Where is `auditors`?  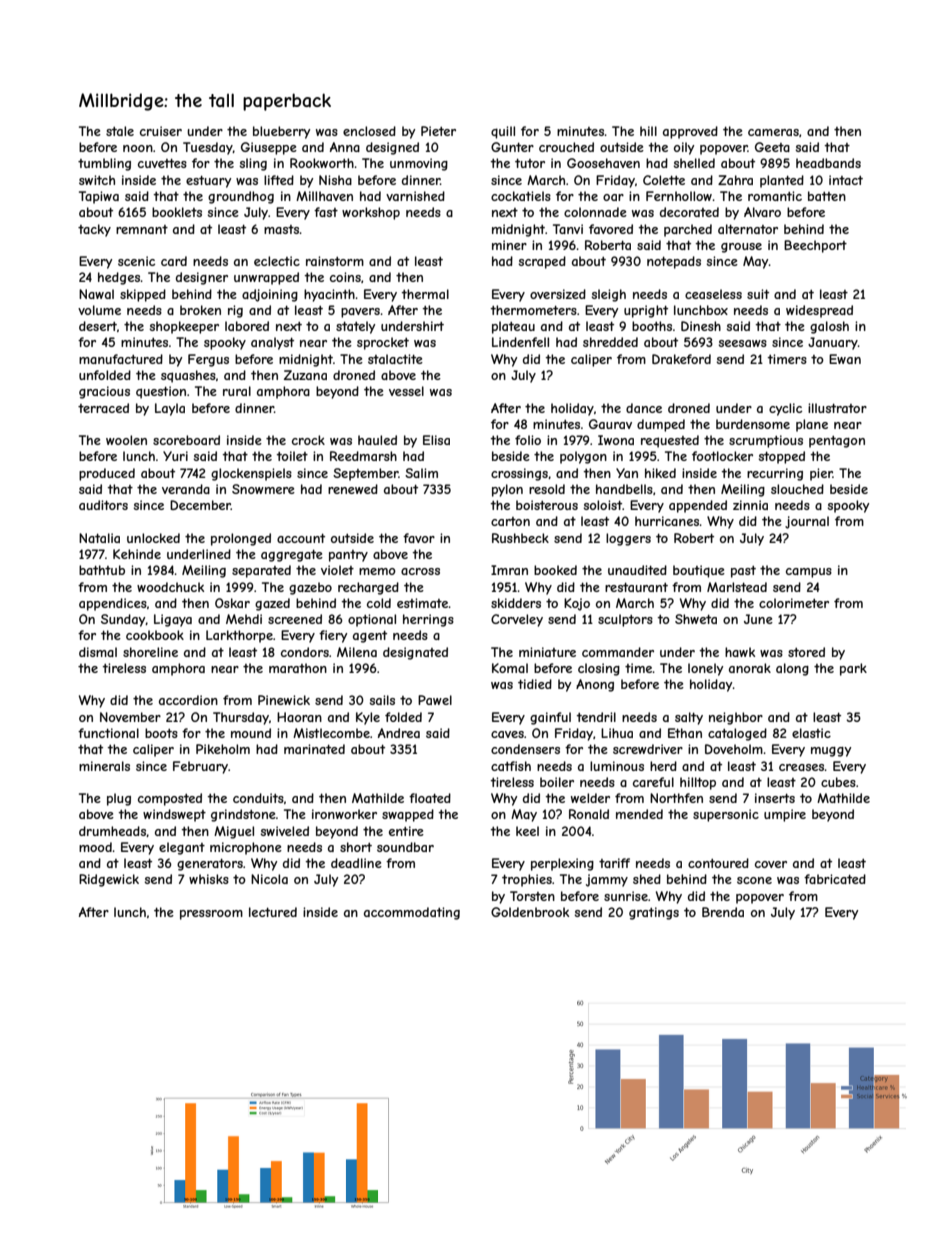
auditors is located at coordinates (103, 505).
